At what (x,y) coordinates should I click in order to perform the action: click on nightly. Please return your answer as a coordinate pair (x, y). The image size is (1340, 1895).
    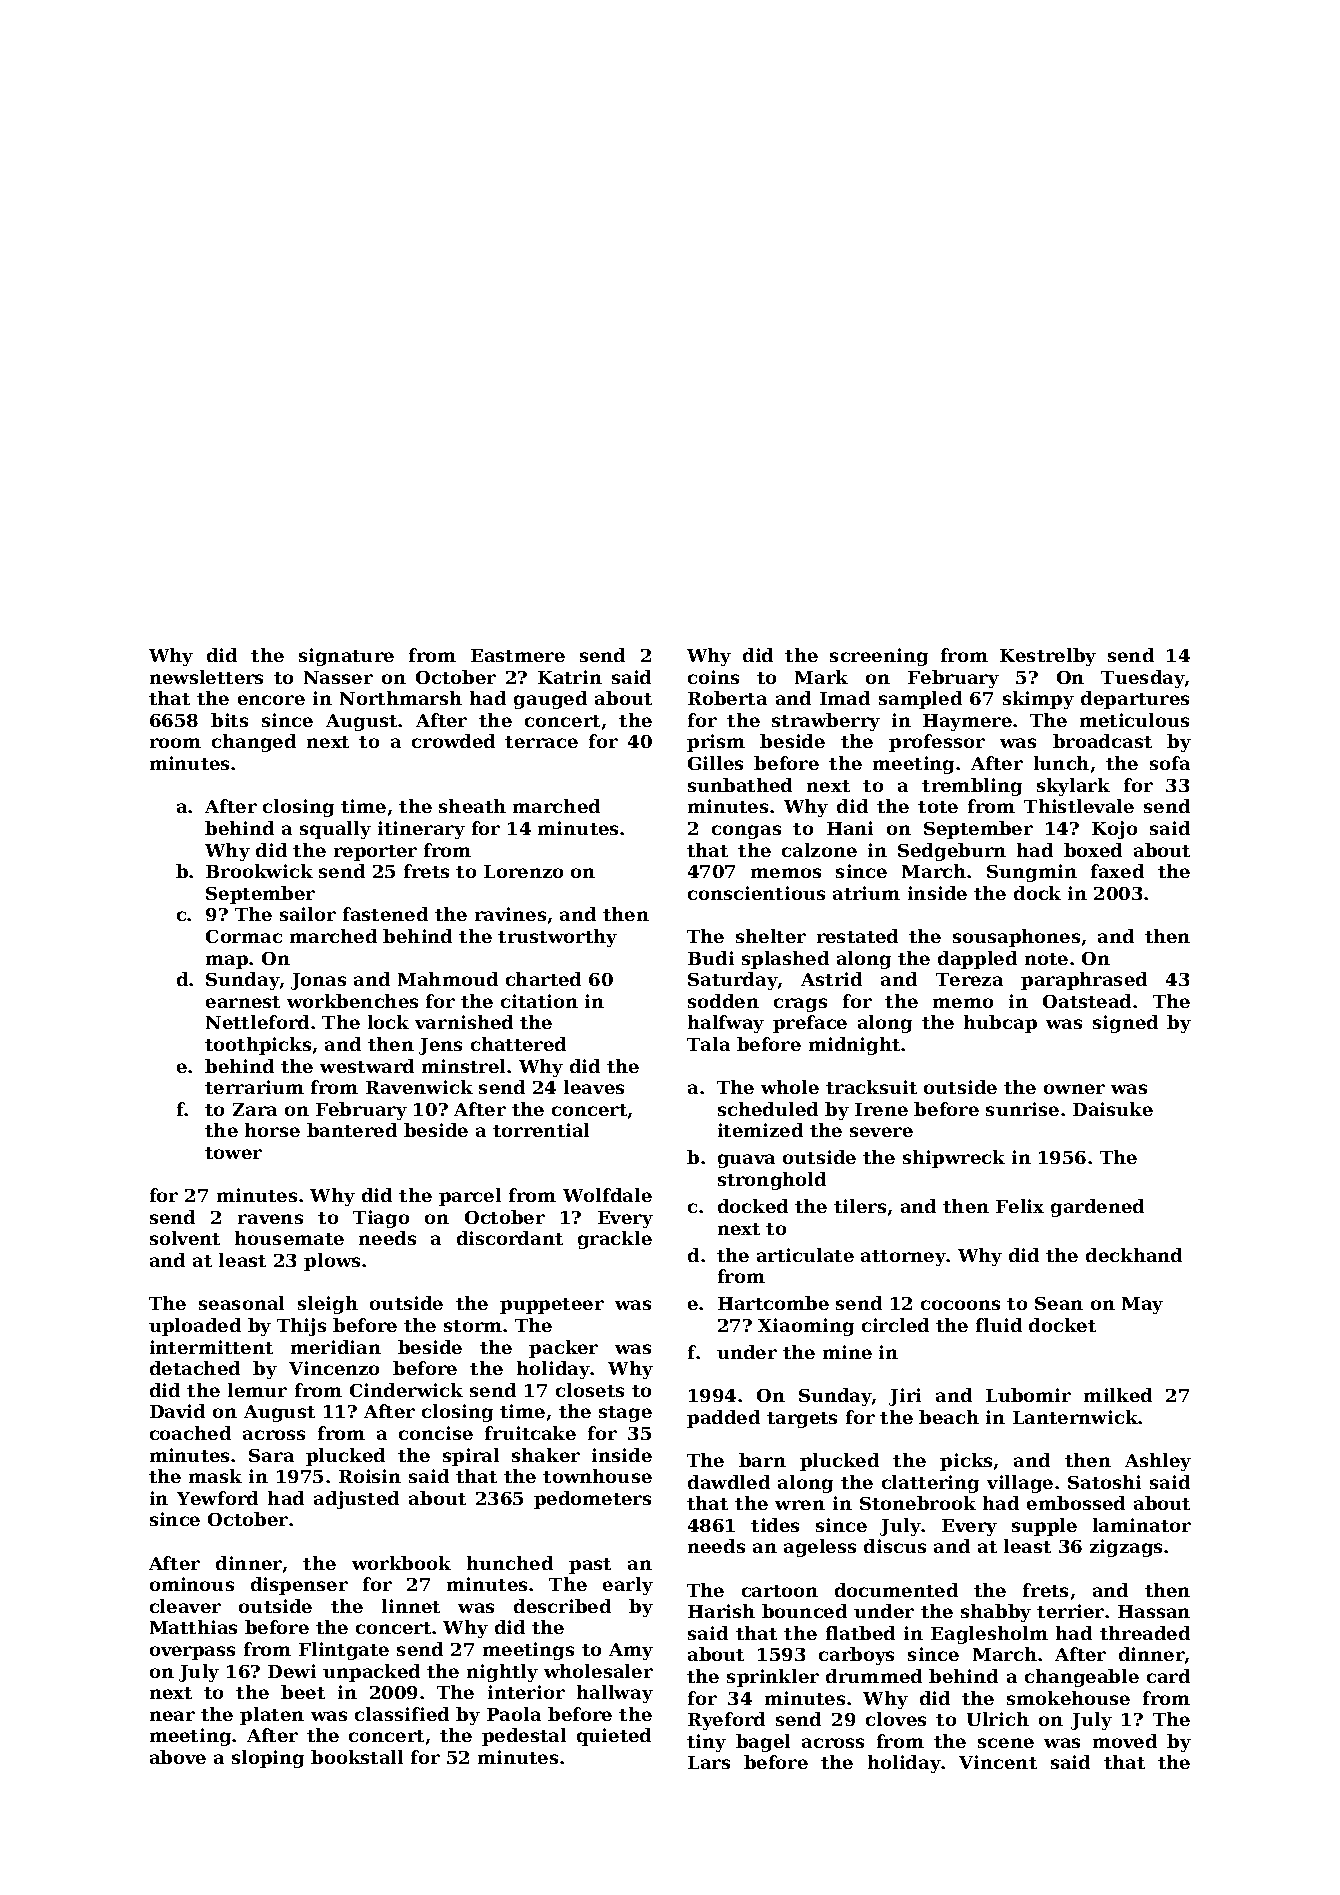
    Looking at the image, I should click on (502, 1673).
